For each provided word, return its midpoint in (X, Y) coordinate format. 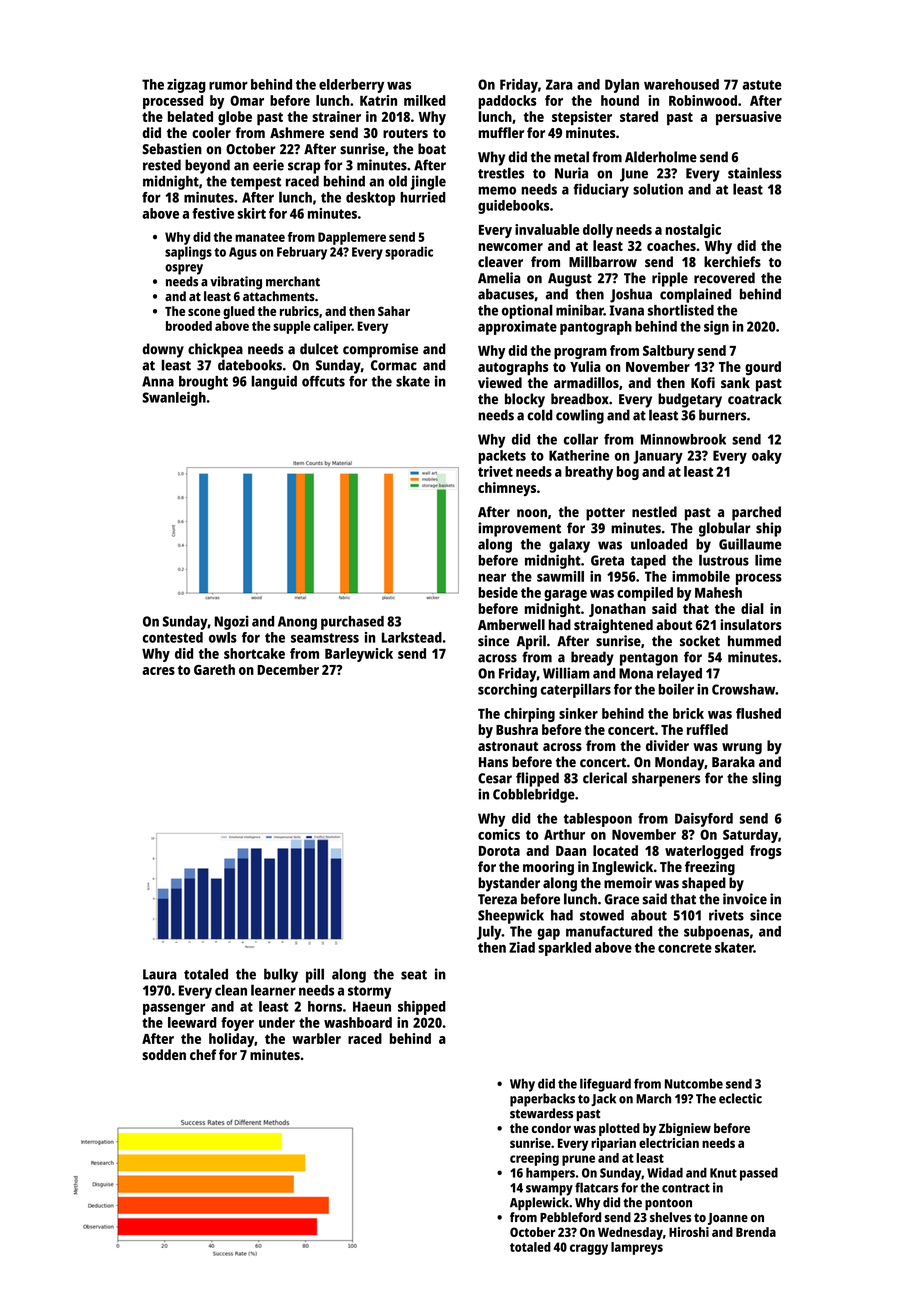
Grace (622, 899)
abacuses (506, 294)
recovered (724, 278)
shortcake (254, 653)
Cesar (495, 778)
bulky (281, 975)
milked (425, 100)
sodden (164, 1054)
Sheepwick (511, 916)
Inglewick (622, 868)
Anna (158, 381)
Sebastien (172, 149)
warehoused (681, 84)
